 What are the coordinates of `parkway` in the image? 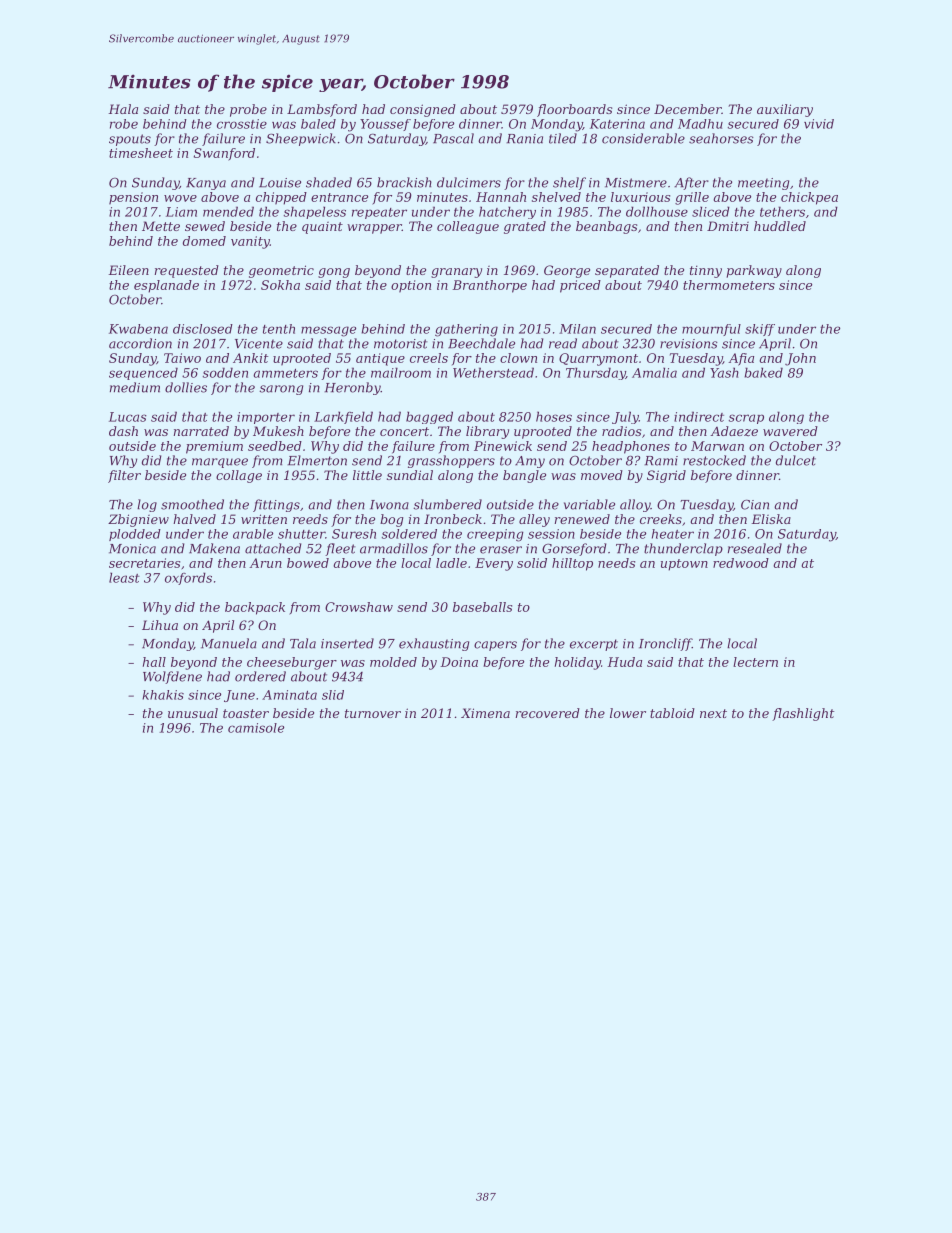 It's located at (754, 271).
